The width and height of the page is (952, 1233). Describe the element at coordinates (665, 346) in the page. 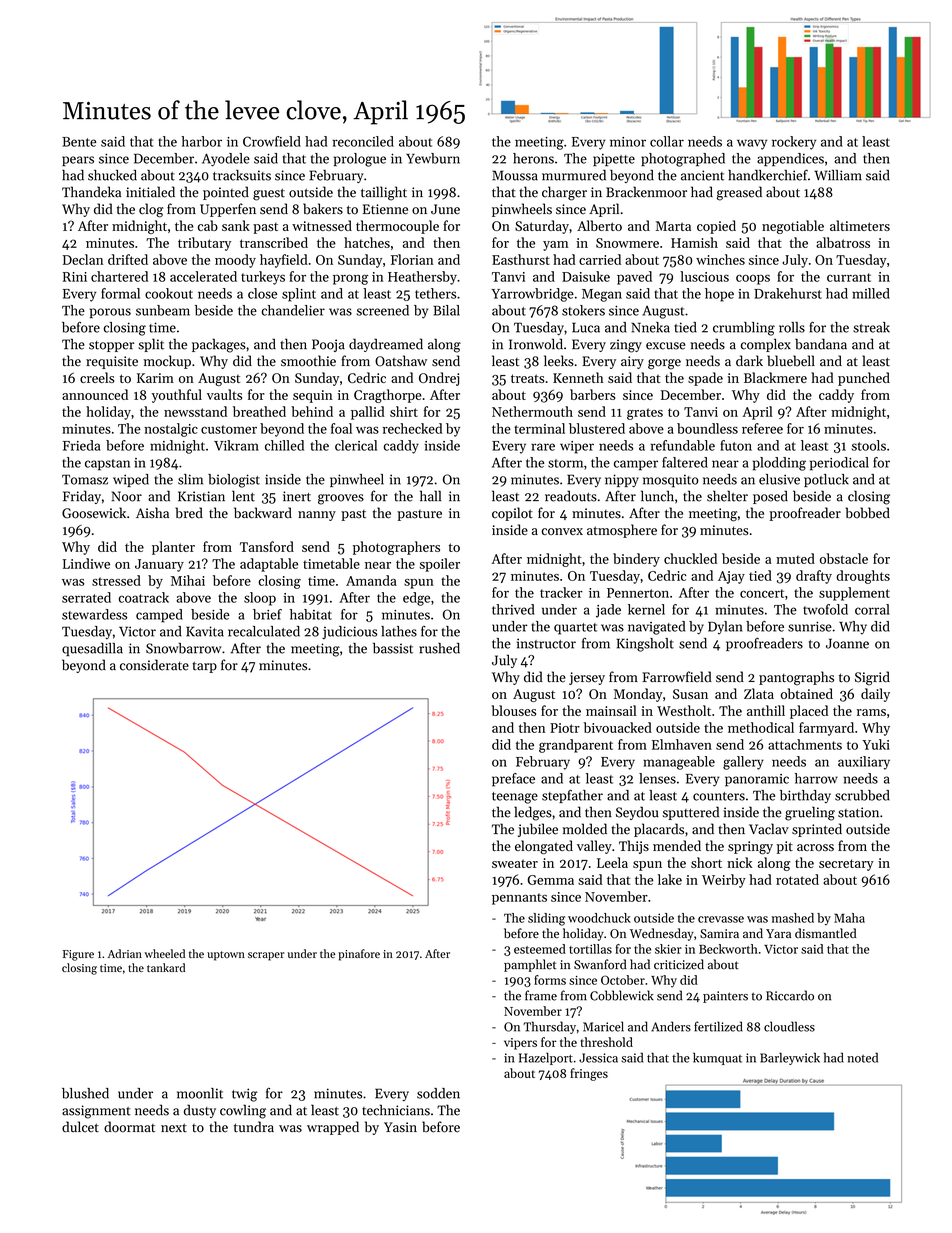

I see `excuse` at that location.
